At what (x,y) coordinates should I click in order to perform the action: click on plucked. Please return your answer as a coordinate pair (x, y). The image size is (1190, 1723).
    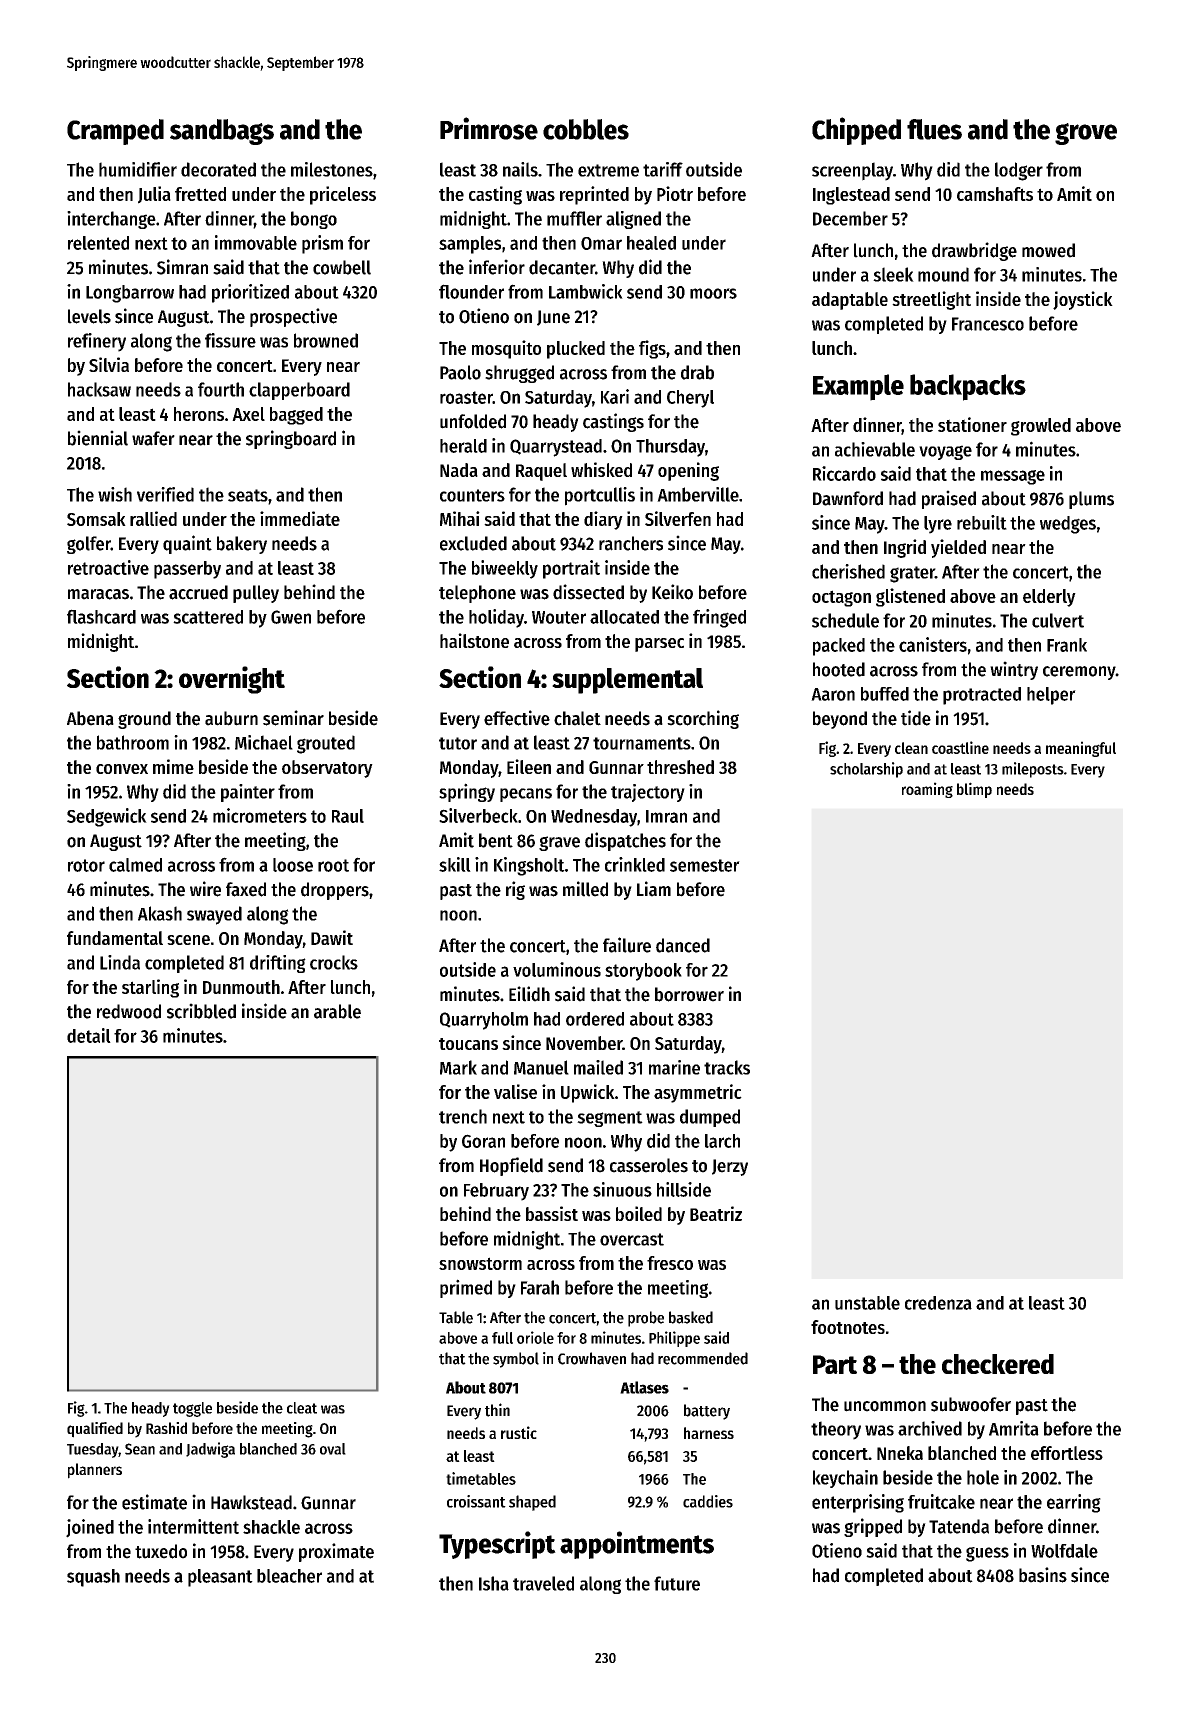
    Looking at the image, I should click on (576, 350).
